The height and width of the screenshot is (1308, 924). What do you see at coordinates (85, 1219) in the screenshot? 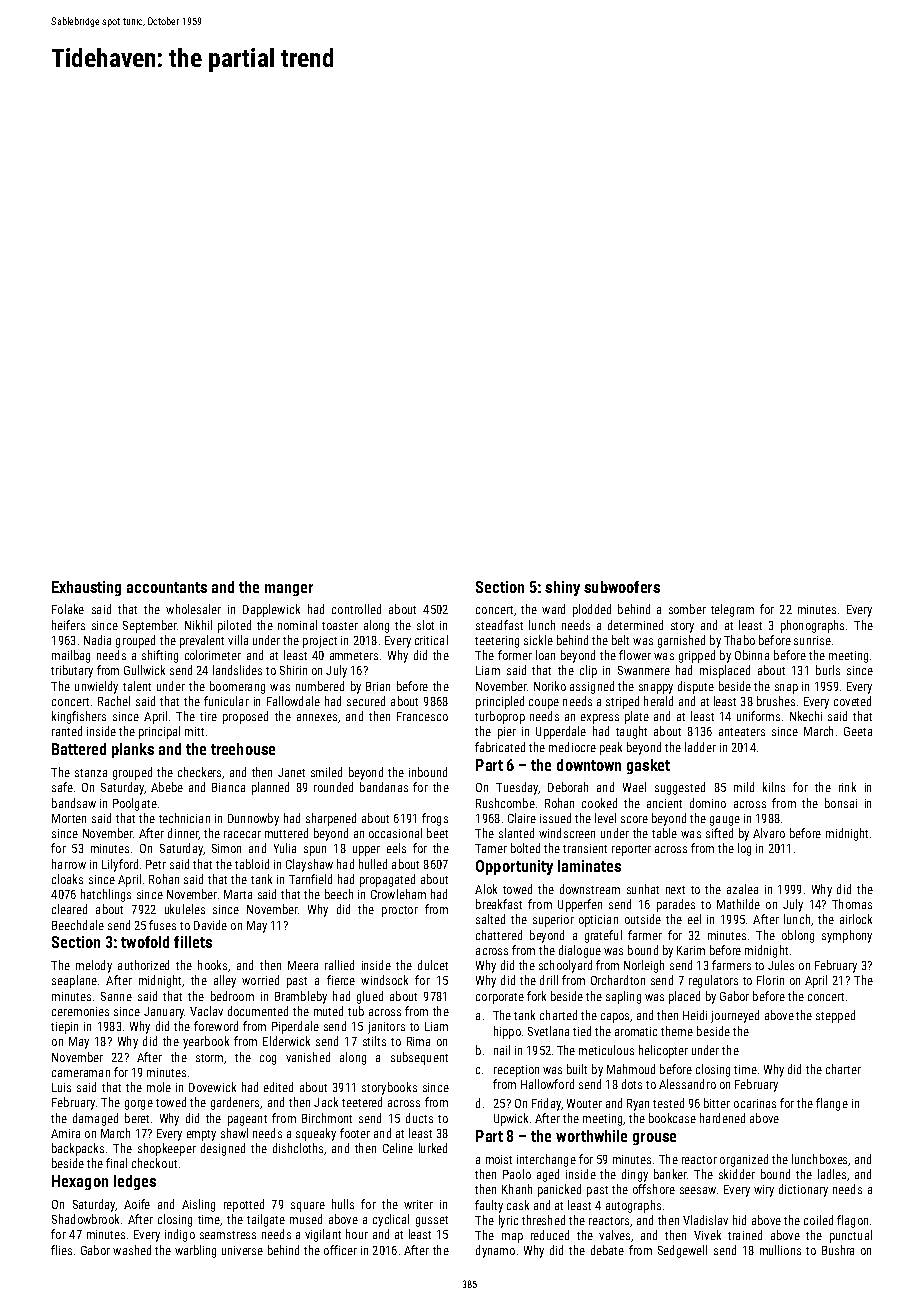
I see `Shadowbrook` at bounding box center [85, 1219].
